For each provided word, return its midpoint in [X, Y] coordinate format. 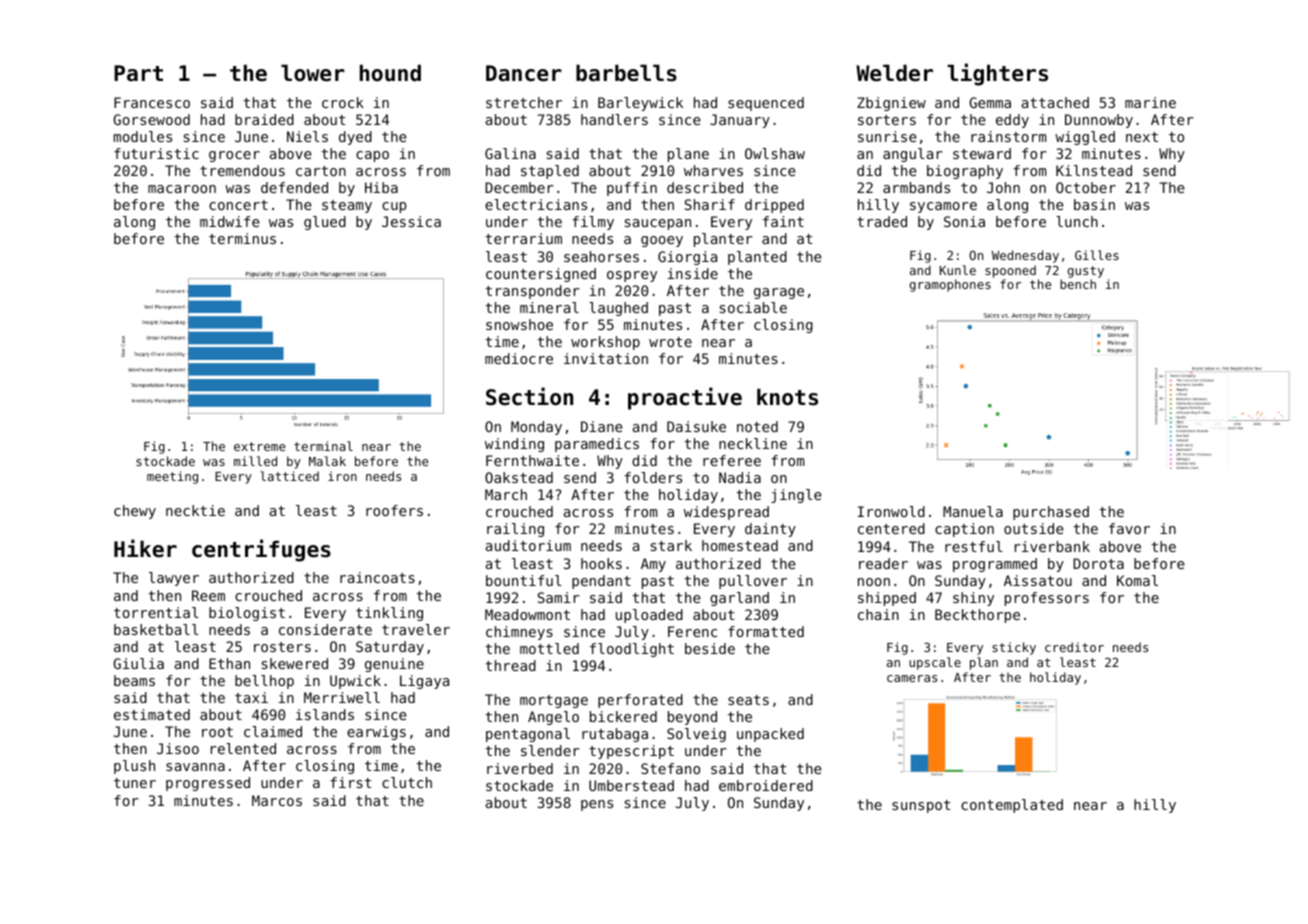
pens [597, 805]
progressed [208, 784]
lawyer [174, 579]
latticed [289, 476]
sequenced [766, 104]
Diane [602, 426]
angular [912, 155]
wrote [670, 342]
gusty [1086, 272]
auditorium [528, 545]
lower [313, 73]
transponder [532, 292]
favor [1129, 528]
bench [1078, 284]
